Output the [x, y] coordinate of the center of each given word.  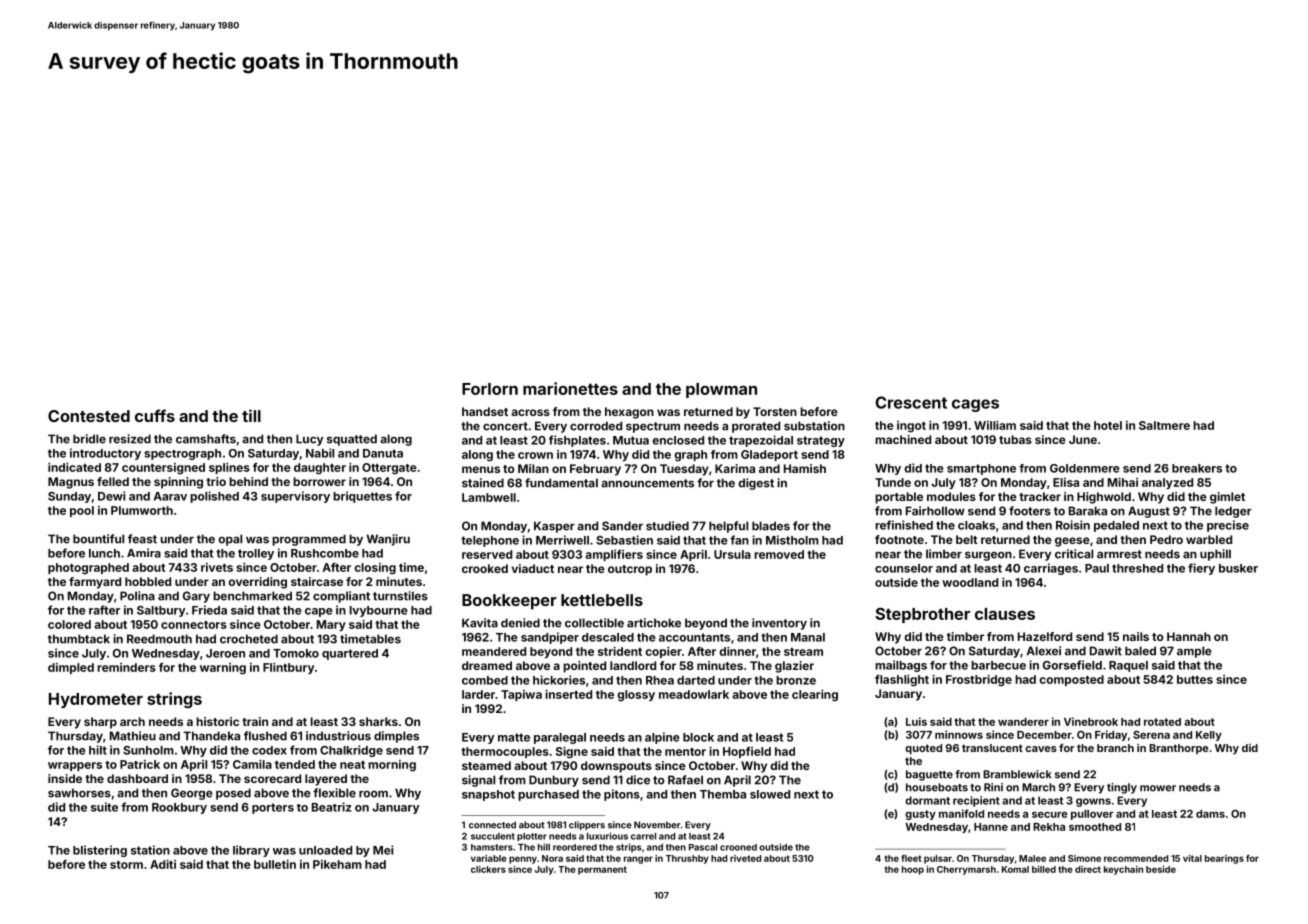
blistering [100, 851]
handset [485, 411]
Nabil [320, 453]
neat [352, 765]
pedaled [1116, 526]
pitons [622, 795]
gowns [1093, 802]
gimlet [1227, 498]
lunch [104, 553]
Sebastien [624, 540]
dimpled [71, 668]
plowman [721, 390]
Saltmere [1164, 425]
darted [696, 680]
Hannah [1189, 636]
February [595, 470]
